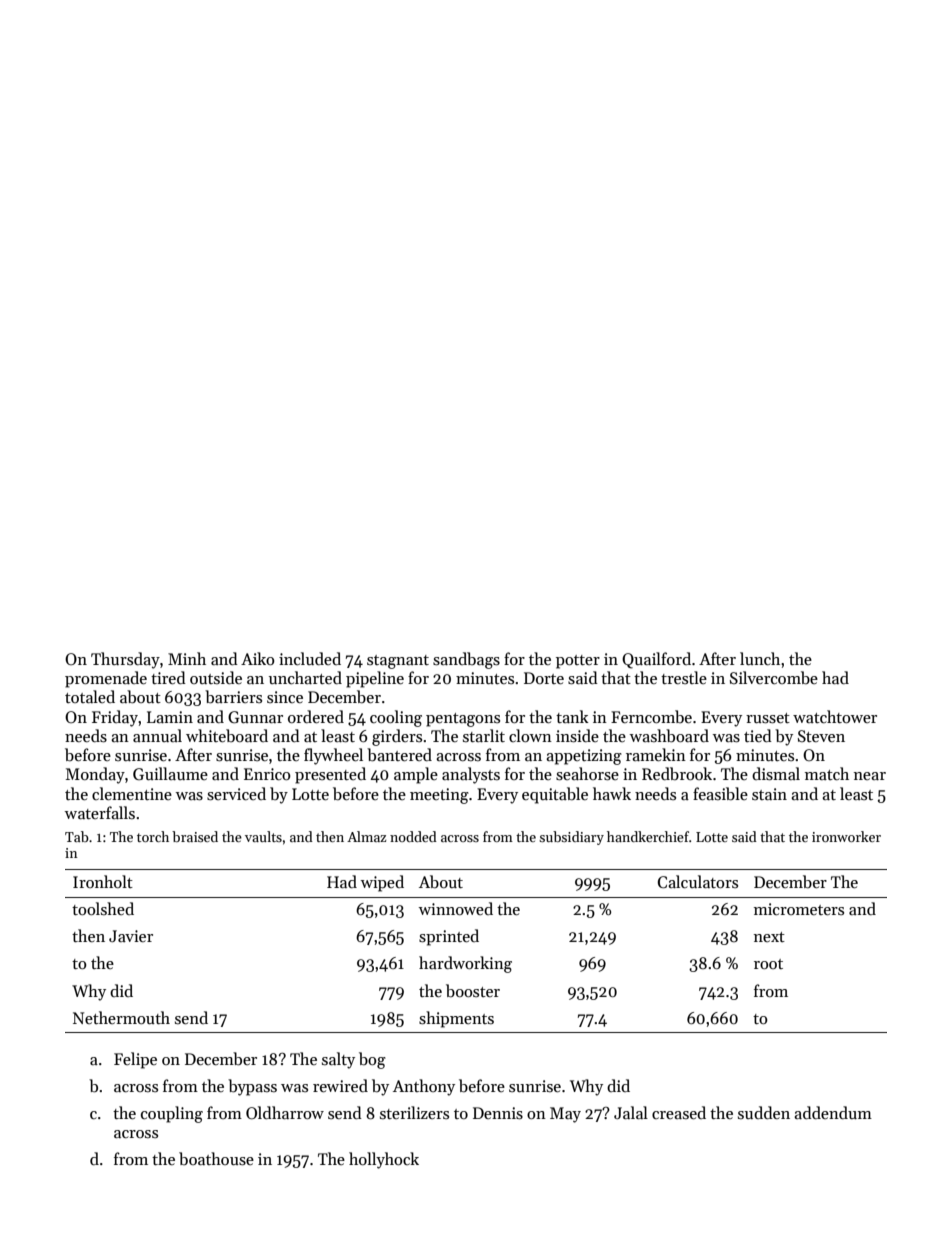  Describe the element at coordinates (233, 697) in the page. I see `barriers` at that location.
